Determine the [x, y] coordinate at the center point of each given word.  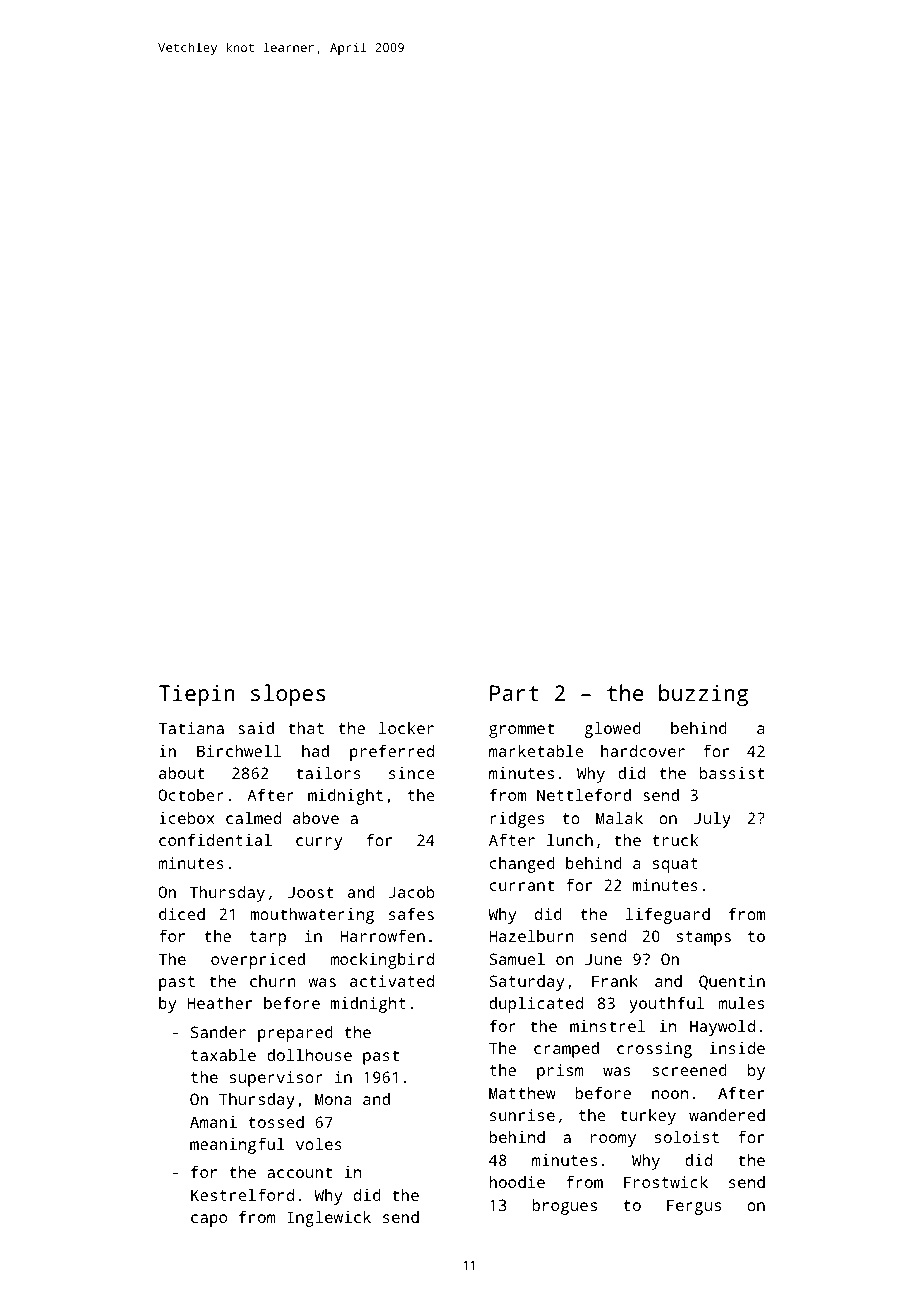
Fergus [694, 1207]
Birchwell [239, 751]
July [712, 820]
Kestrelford [242, 1195]
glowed [613, 730]
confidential [215, 840]
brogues [564, 1207]
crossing [654, 1050]
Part [514, 693]
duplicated [536, 1005]
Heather [220, 1003]
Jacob [411, 892]
